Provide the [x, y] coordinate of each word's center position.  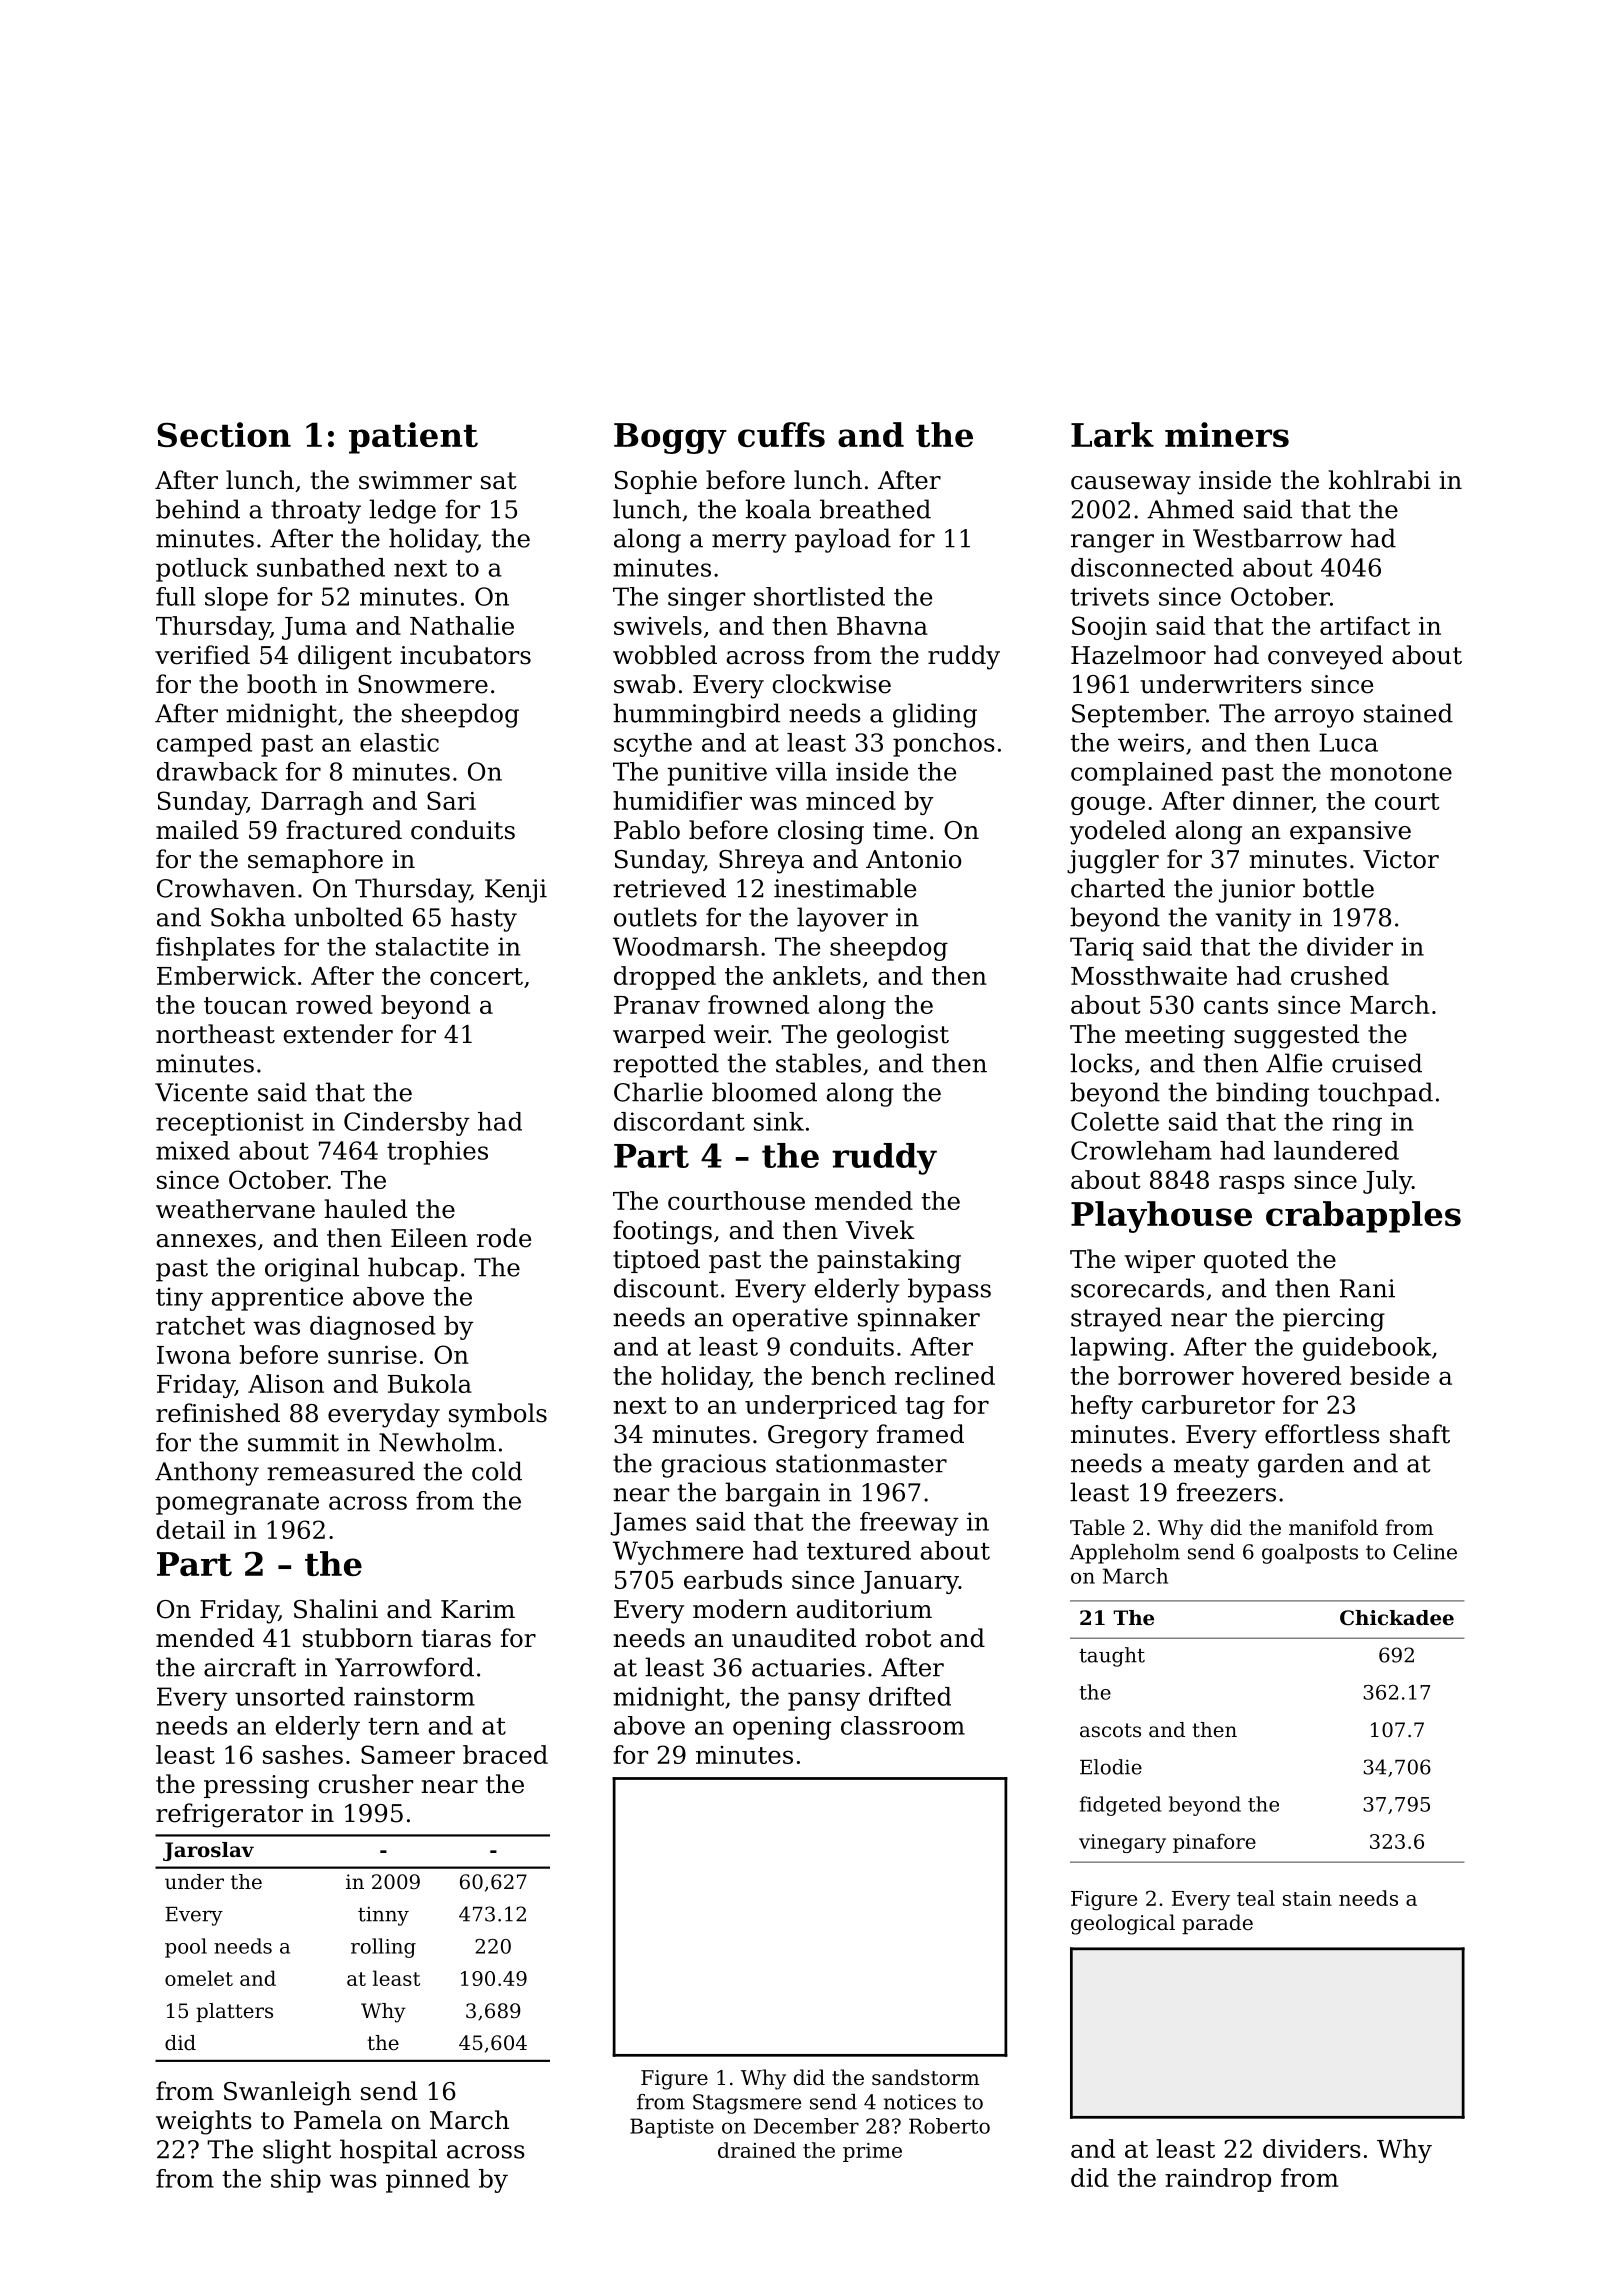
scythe [653, 745]
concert [476, 976]
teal [1256, 1898]
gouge [1108, 805]
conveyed [1325, 657]
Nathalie [462, 625]
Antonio [913, 859]
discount [666, 1288]
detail [190, 1529]
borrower [1176, 1375]
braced [505, 1754]
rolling [383, 1948]
